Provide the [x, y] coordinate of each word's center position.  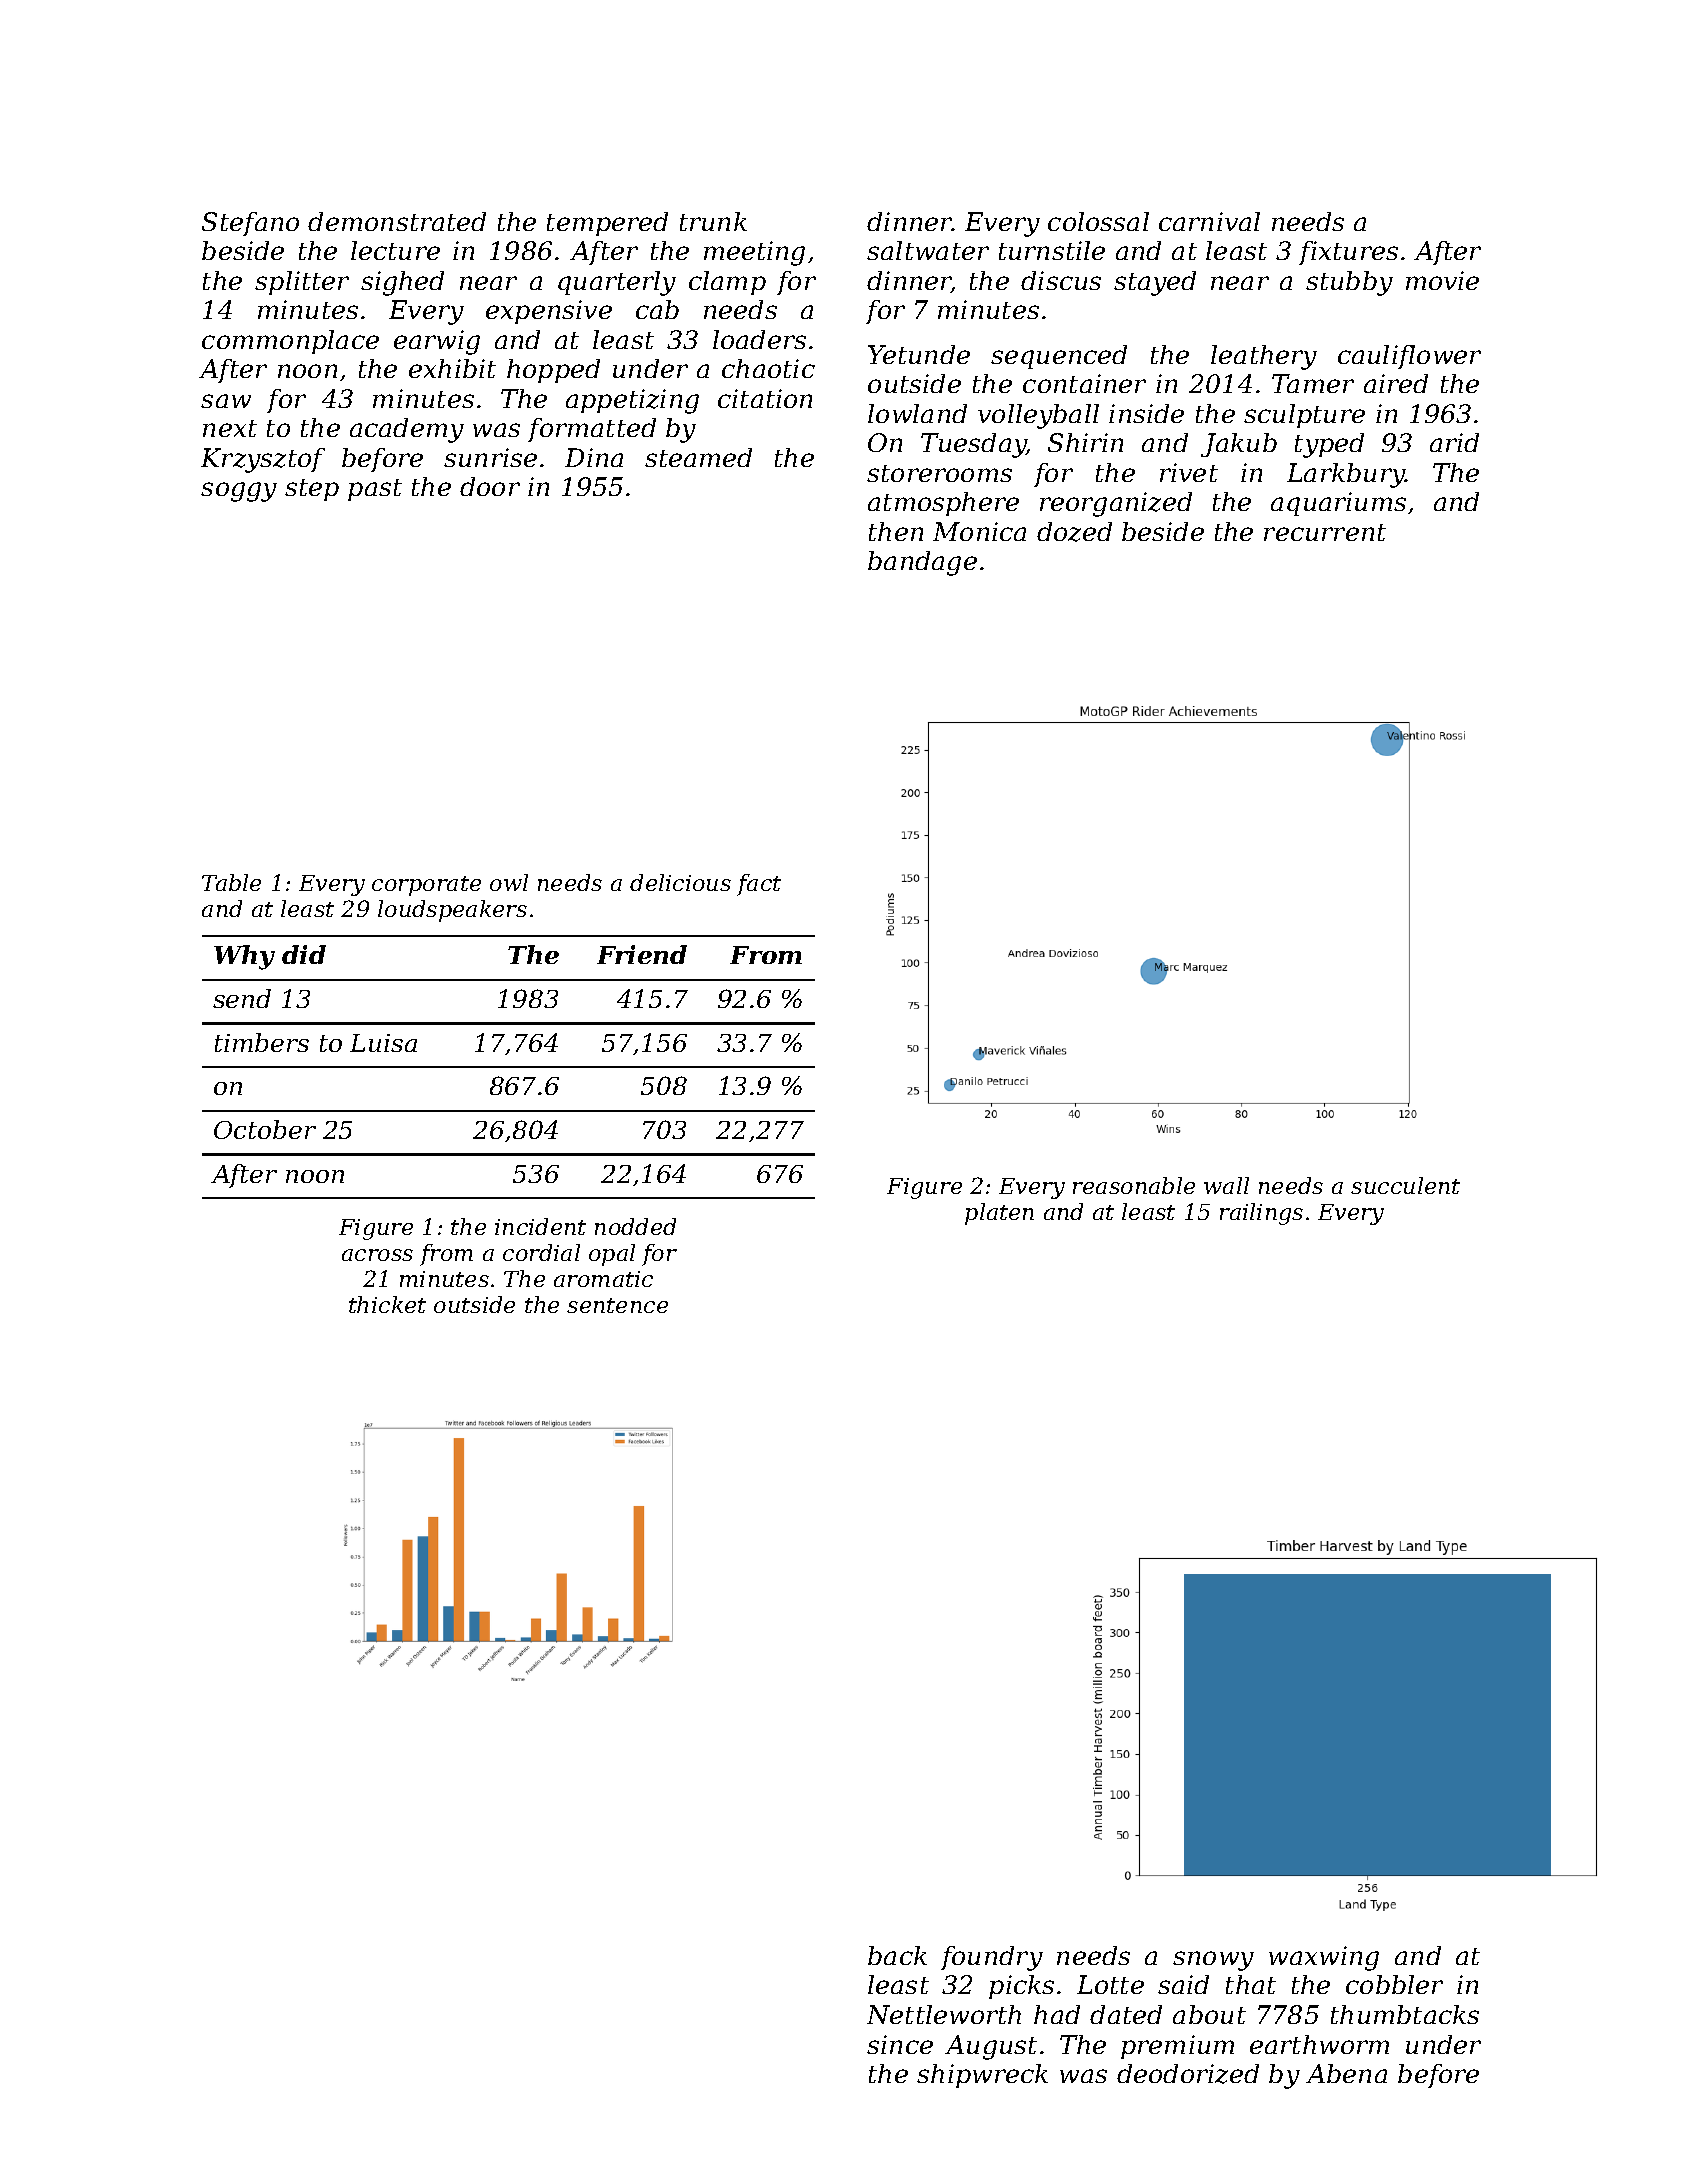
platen [999, 1214]
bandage [922, 563]
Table [231, 882]
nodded [635, 1226]
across [377, 1255]
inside [1146, 413]
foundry [992, 1958]
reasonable [1134, 1185]
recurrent [1325, 532]
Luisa [383, 1043]
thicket [387, 1304]
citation [765, 398]
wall [1226, 1185]
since [900, 2044]
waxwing [1324, 1958]
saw [226, 401]
